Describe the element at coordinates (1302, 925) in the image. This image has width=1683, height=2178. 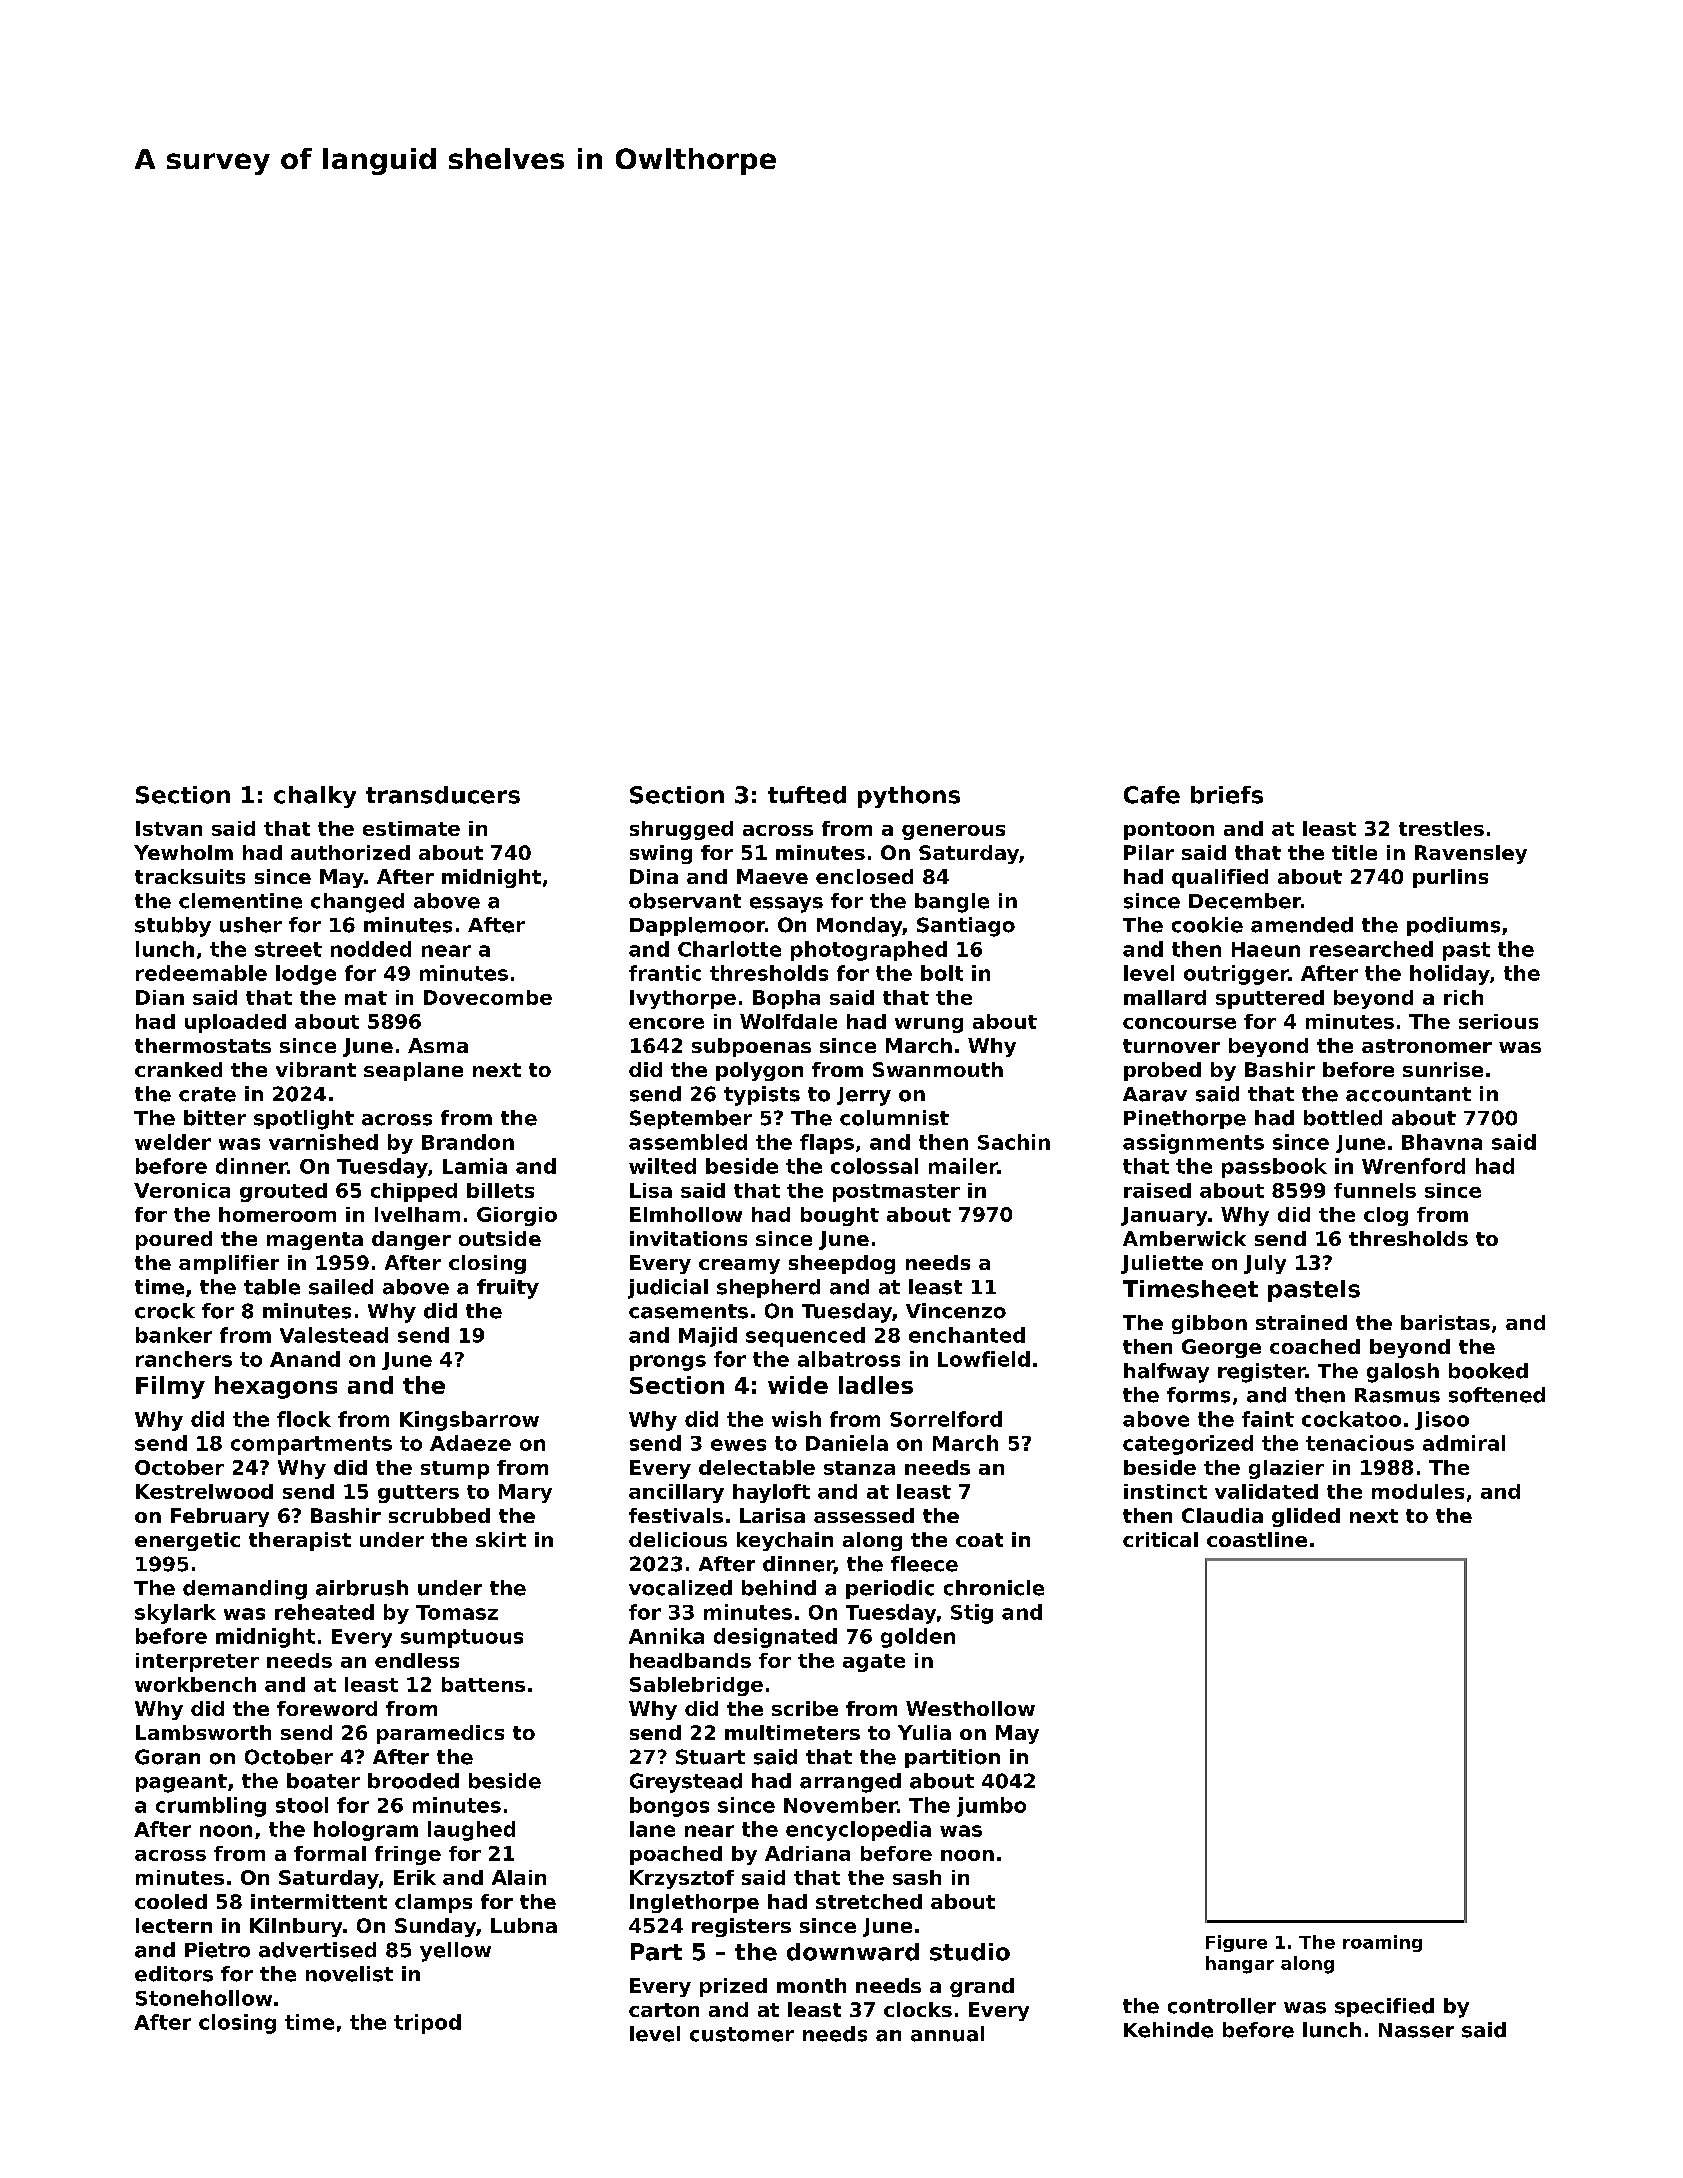
I see `amended` at that location.
